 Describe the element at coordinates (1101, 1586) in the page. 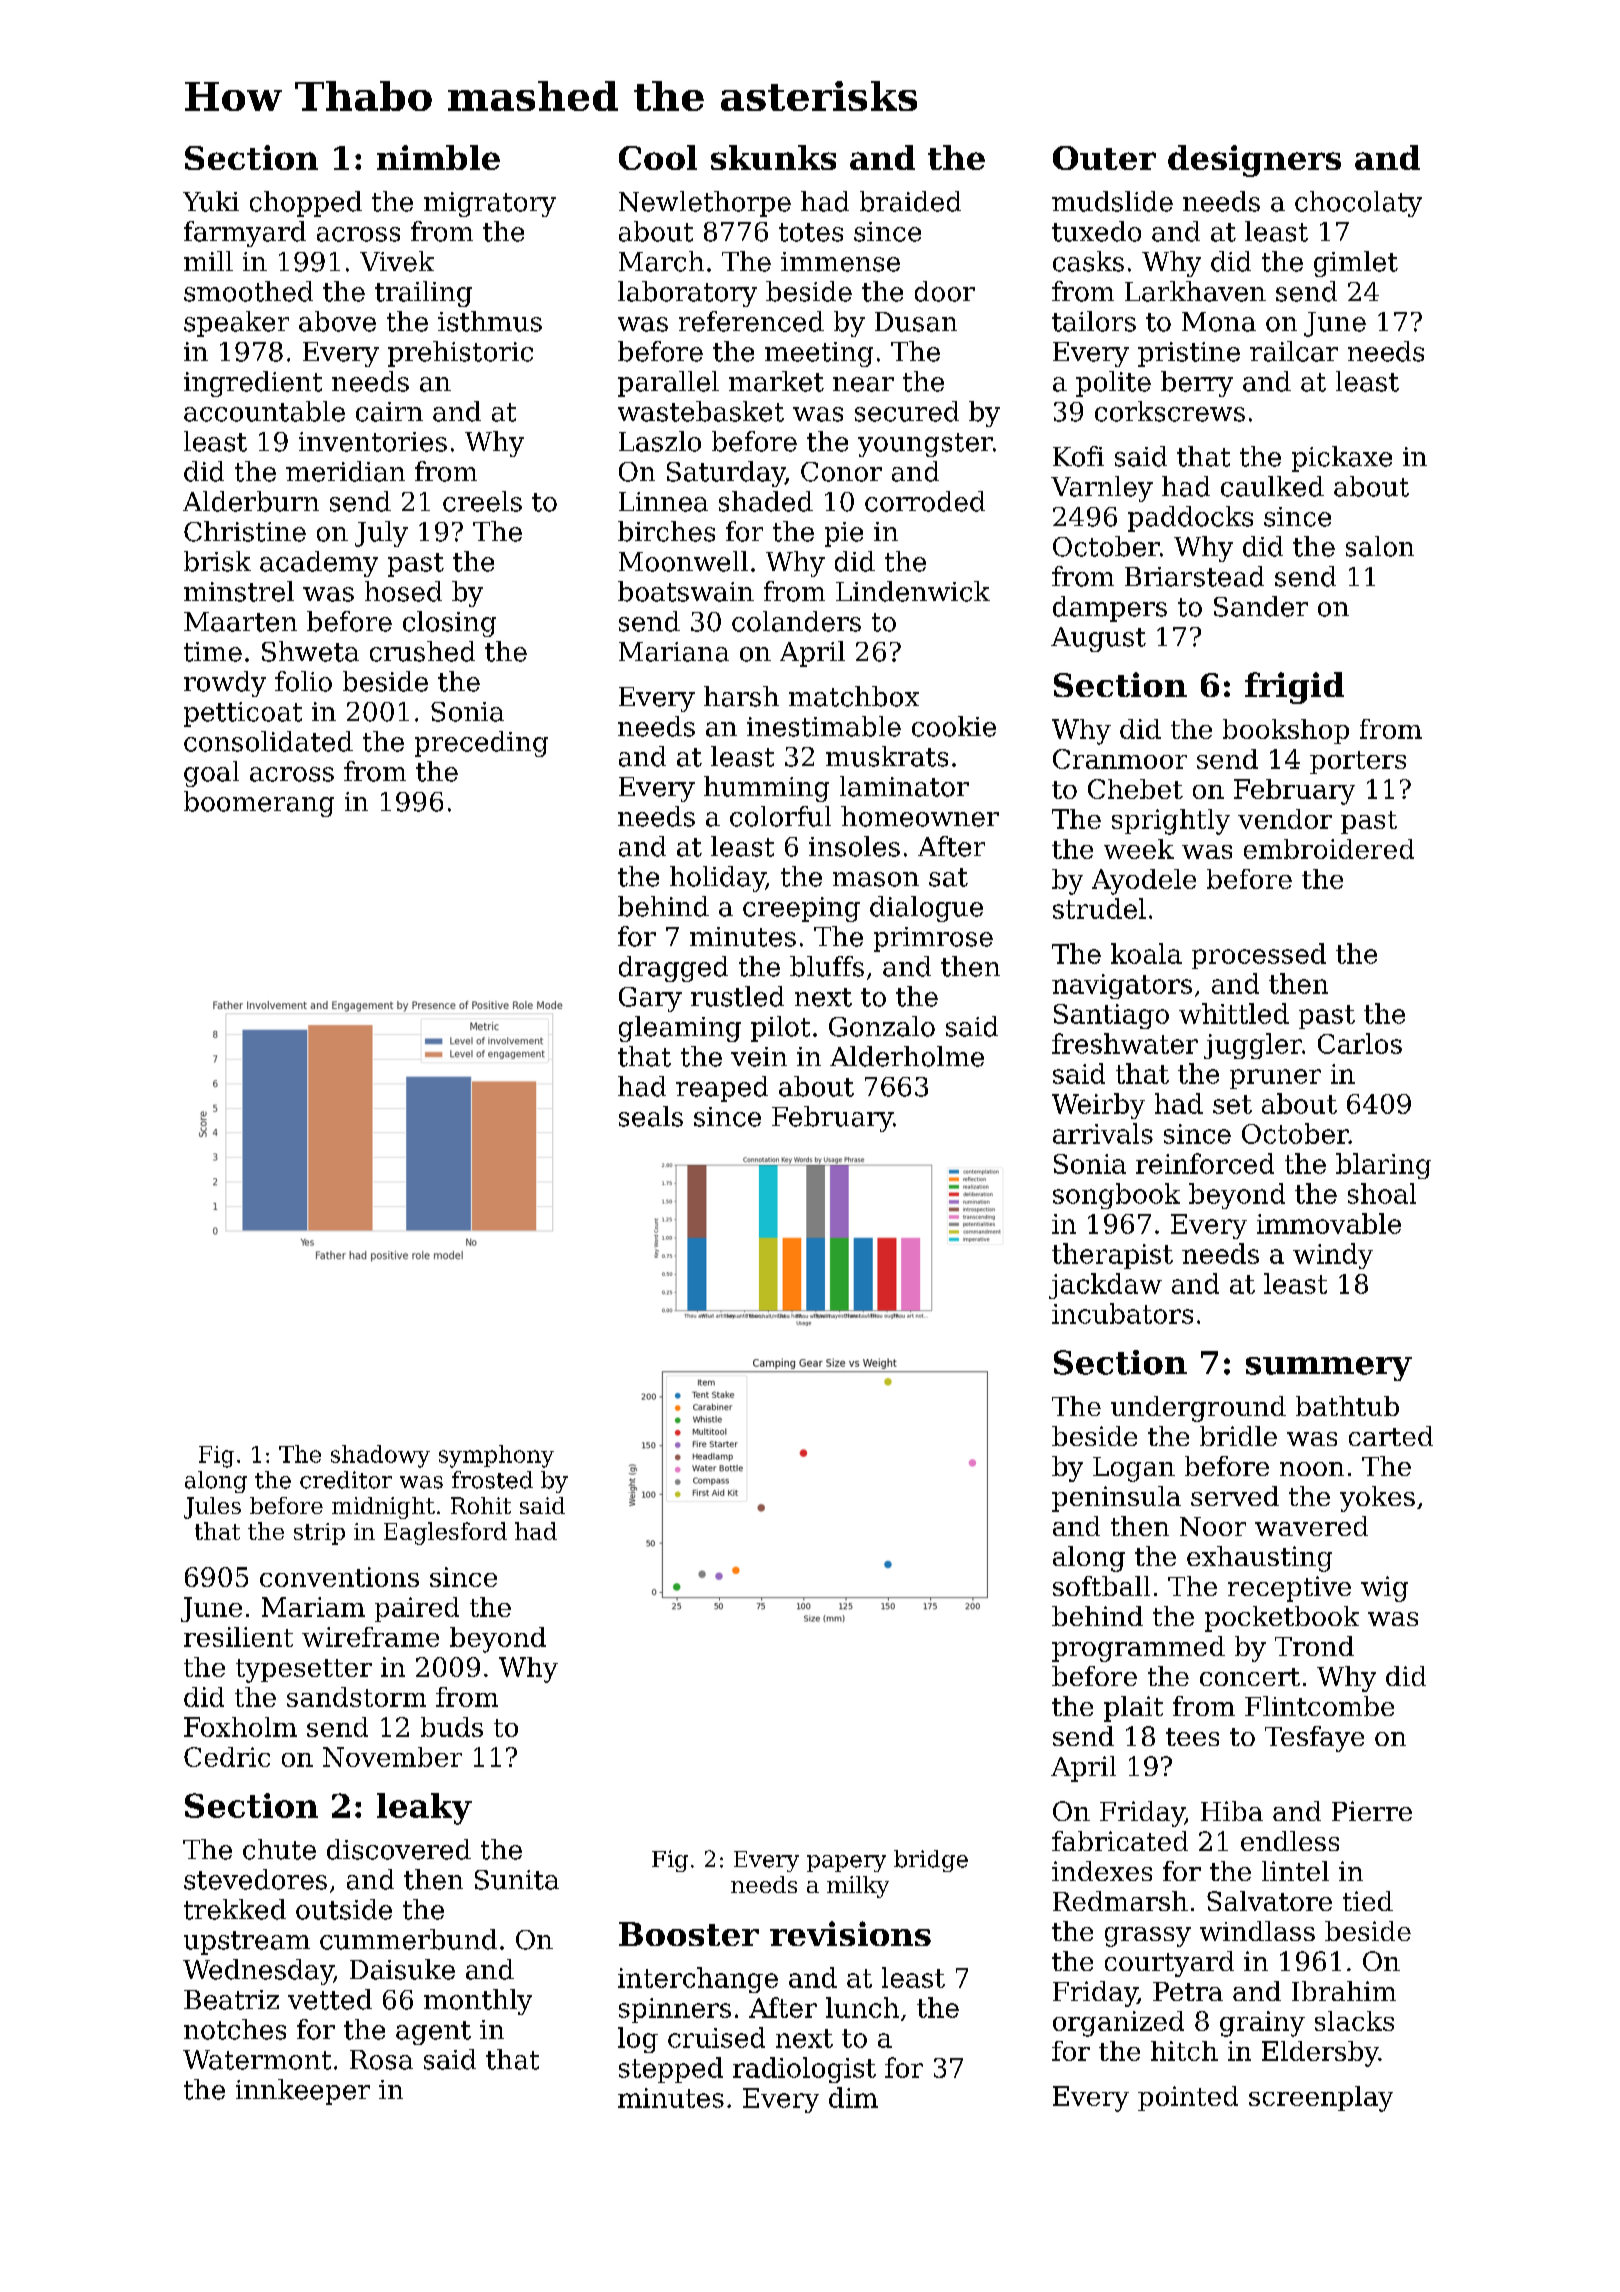

I see `softball` at that location.
